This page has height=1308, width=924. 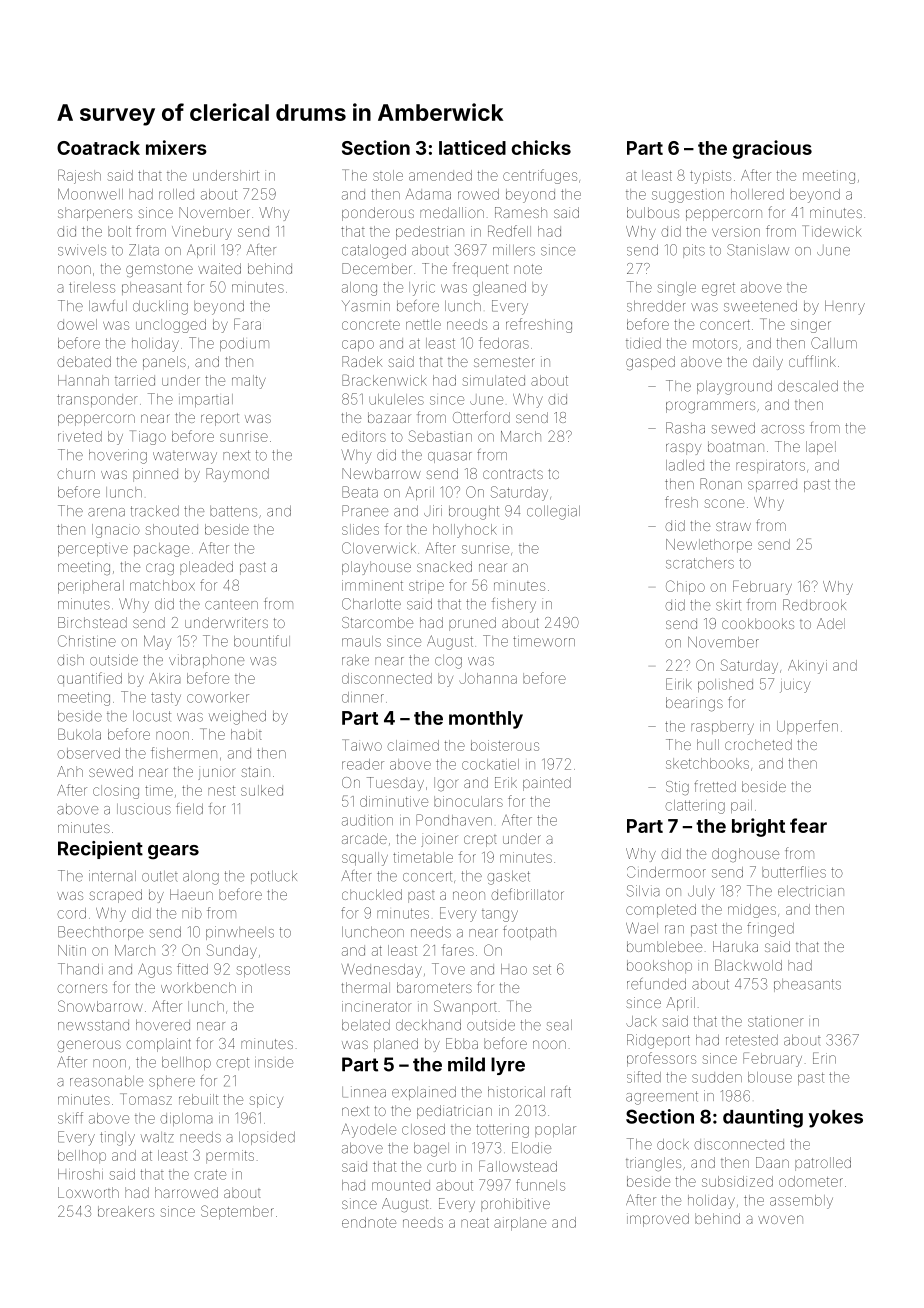 I want to click on sulked, so click(x=262, y=790).
